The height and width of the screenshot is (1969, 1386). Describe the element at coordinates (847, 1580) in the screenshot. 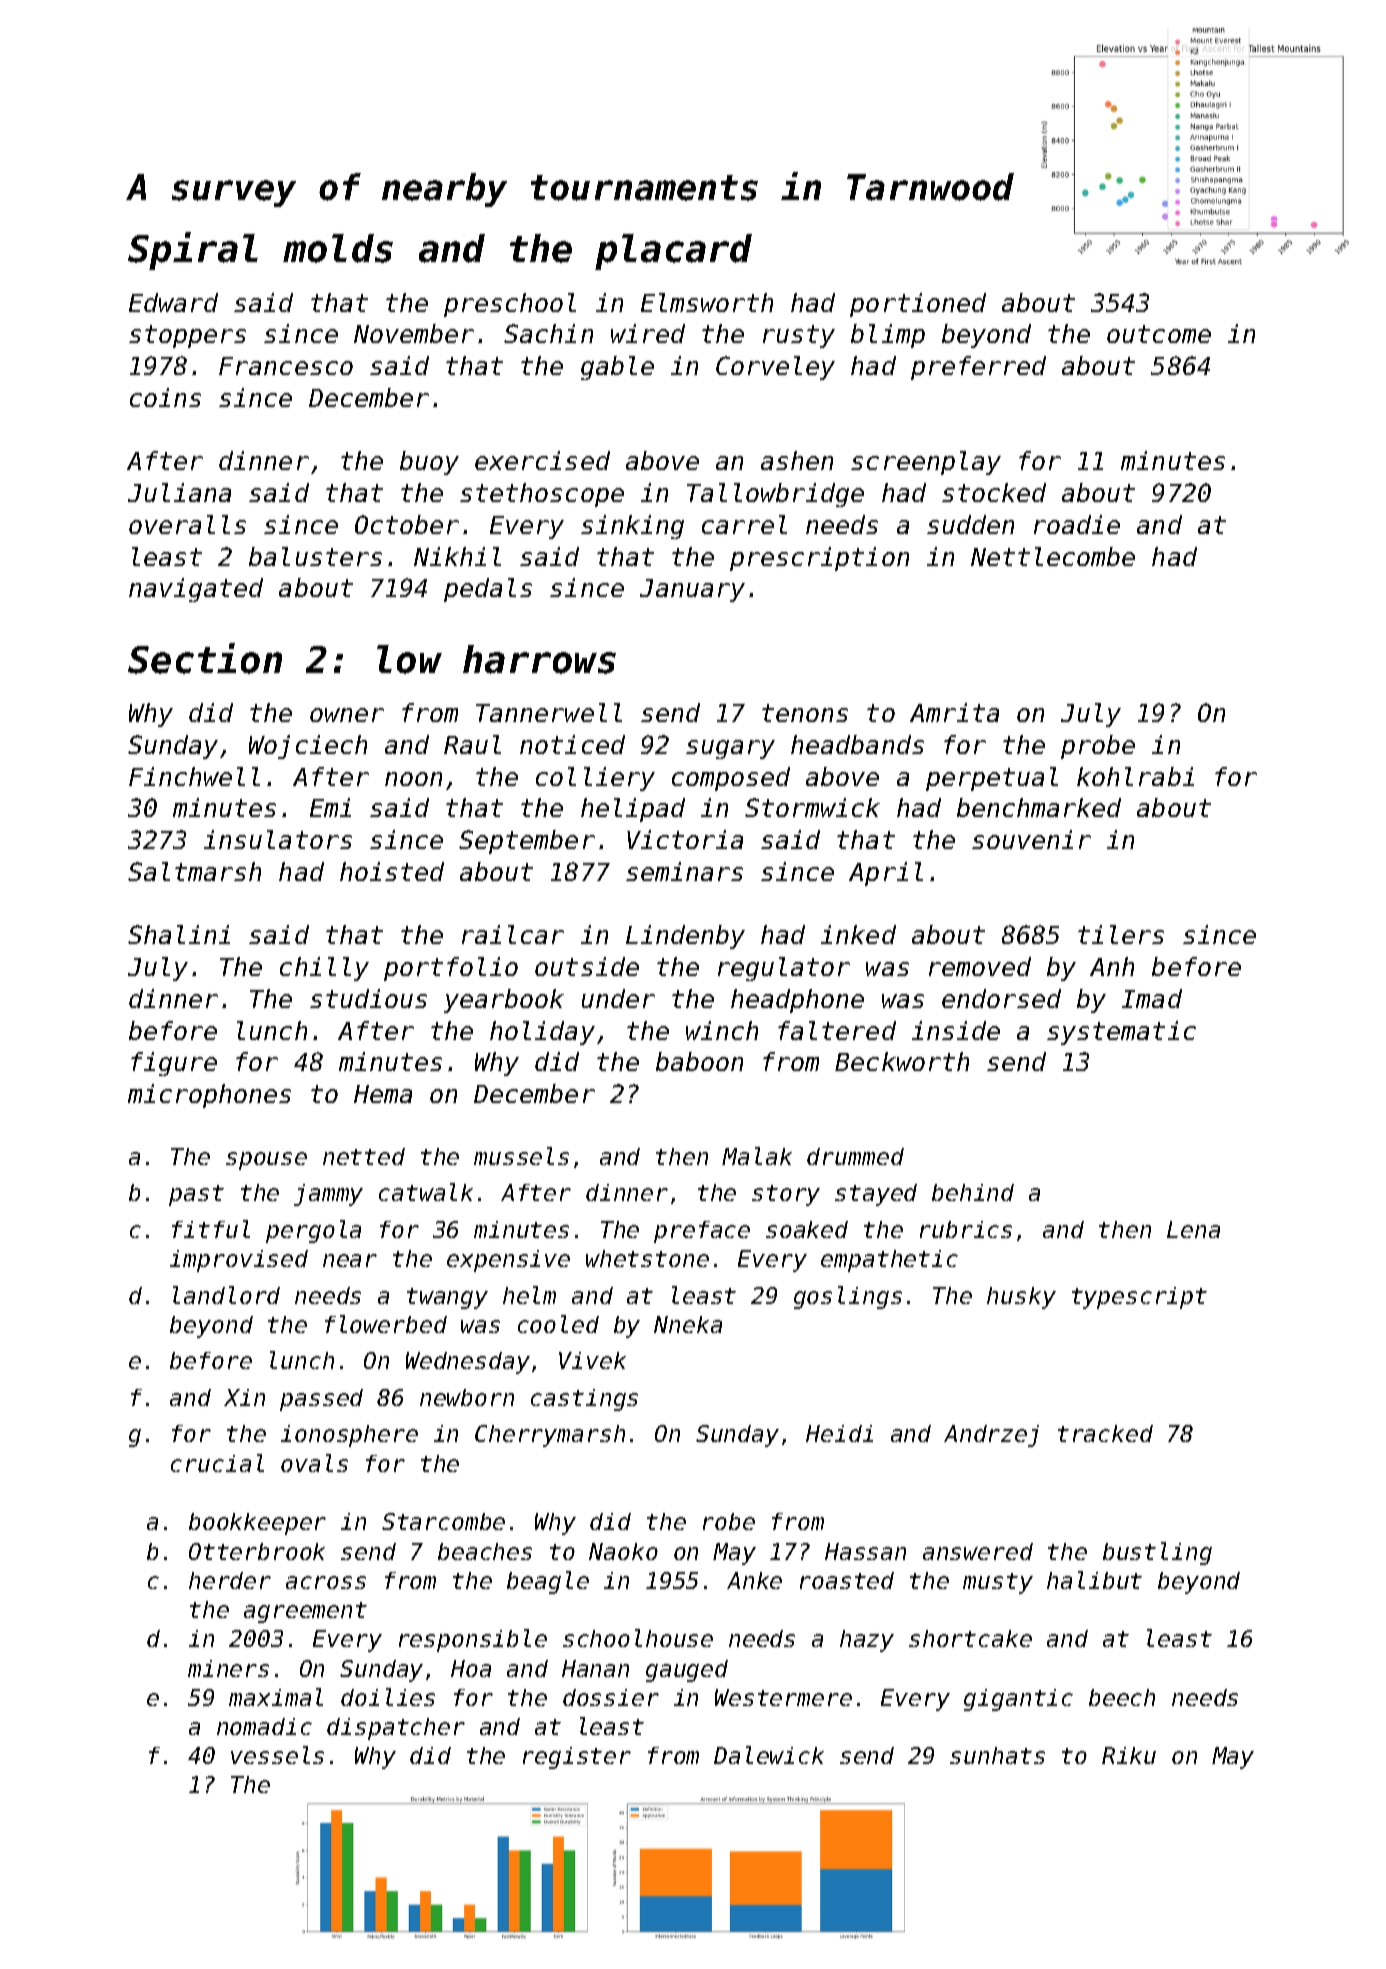

I see `roasted` at that location.
